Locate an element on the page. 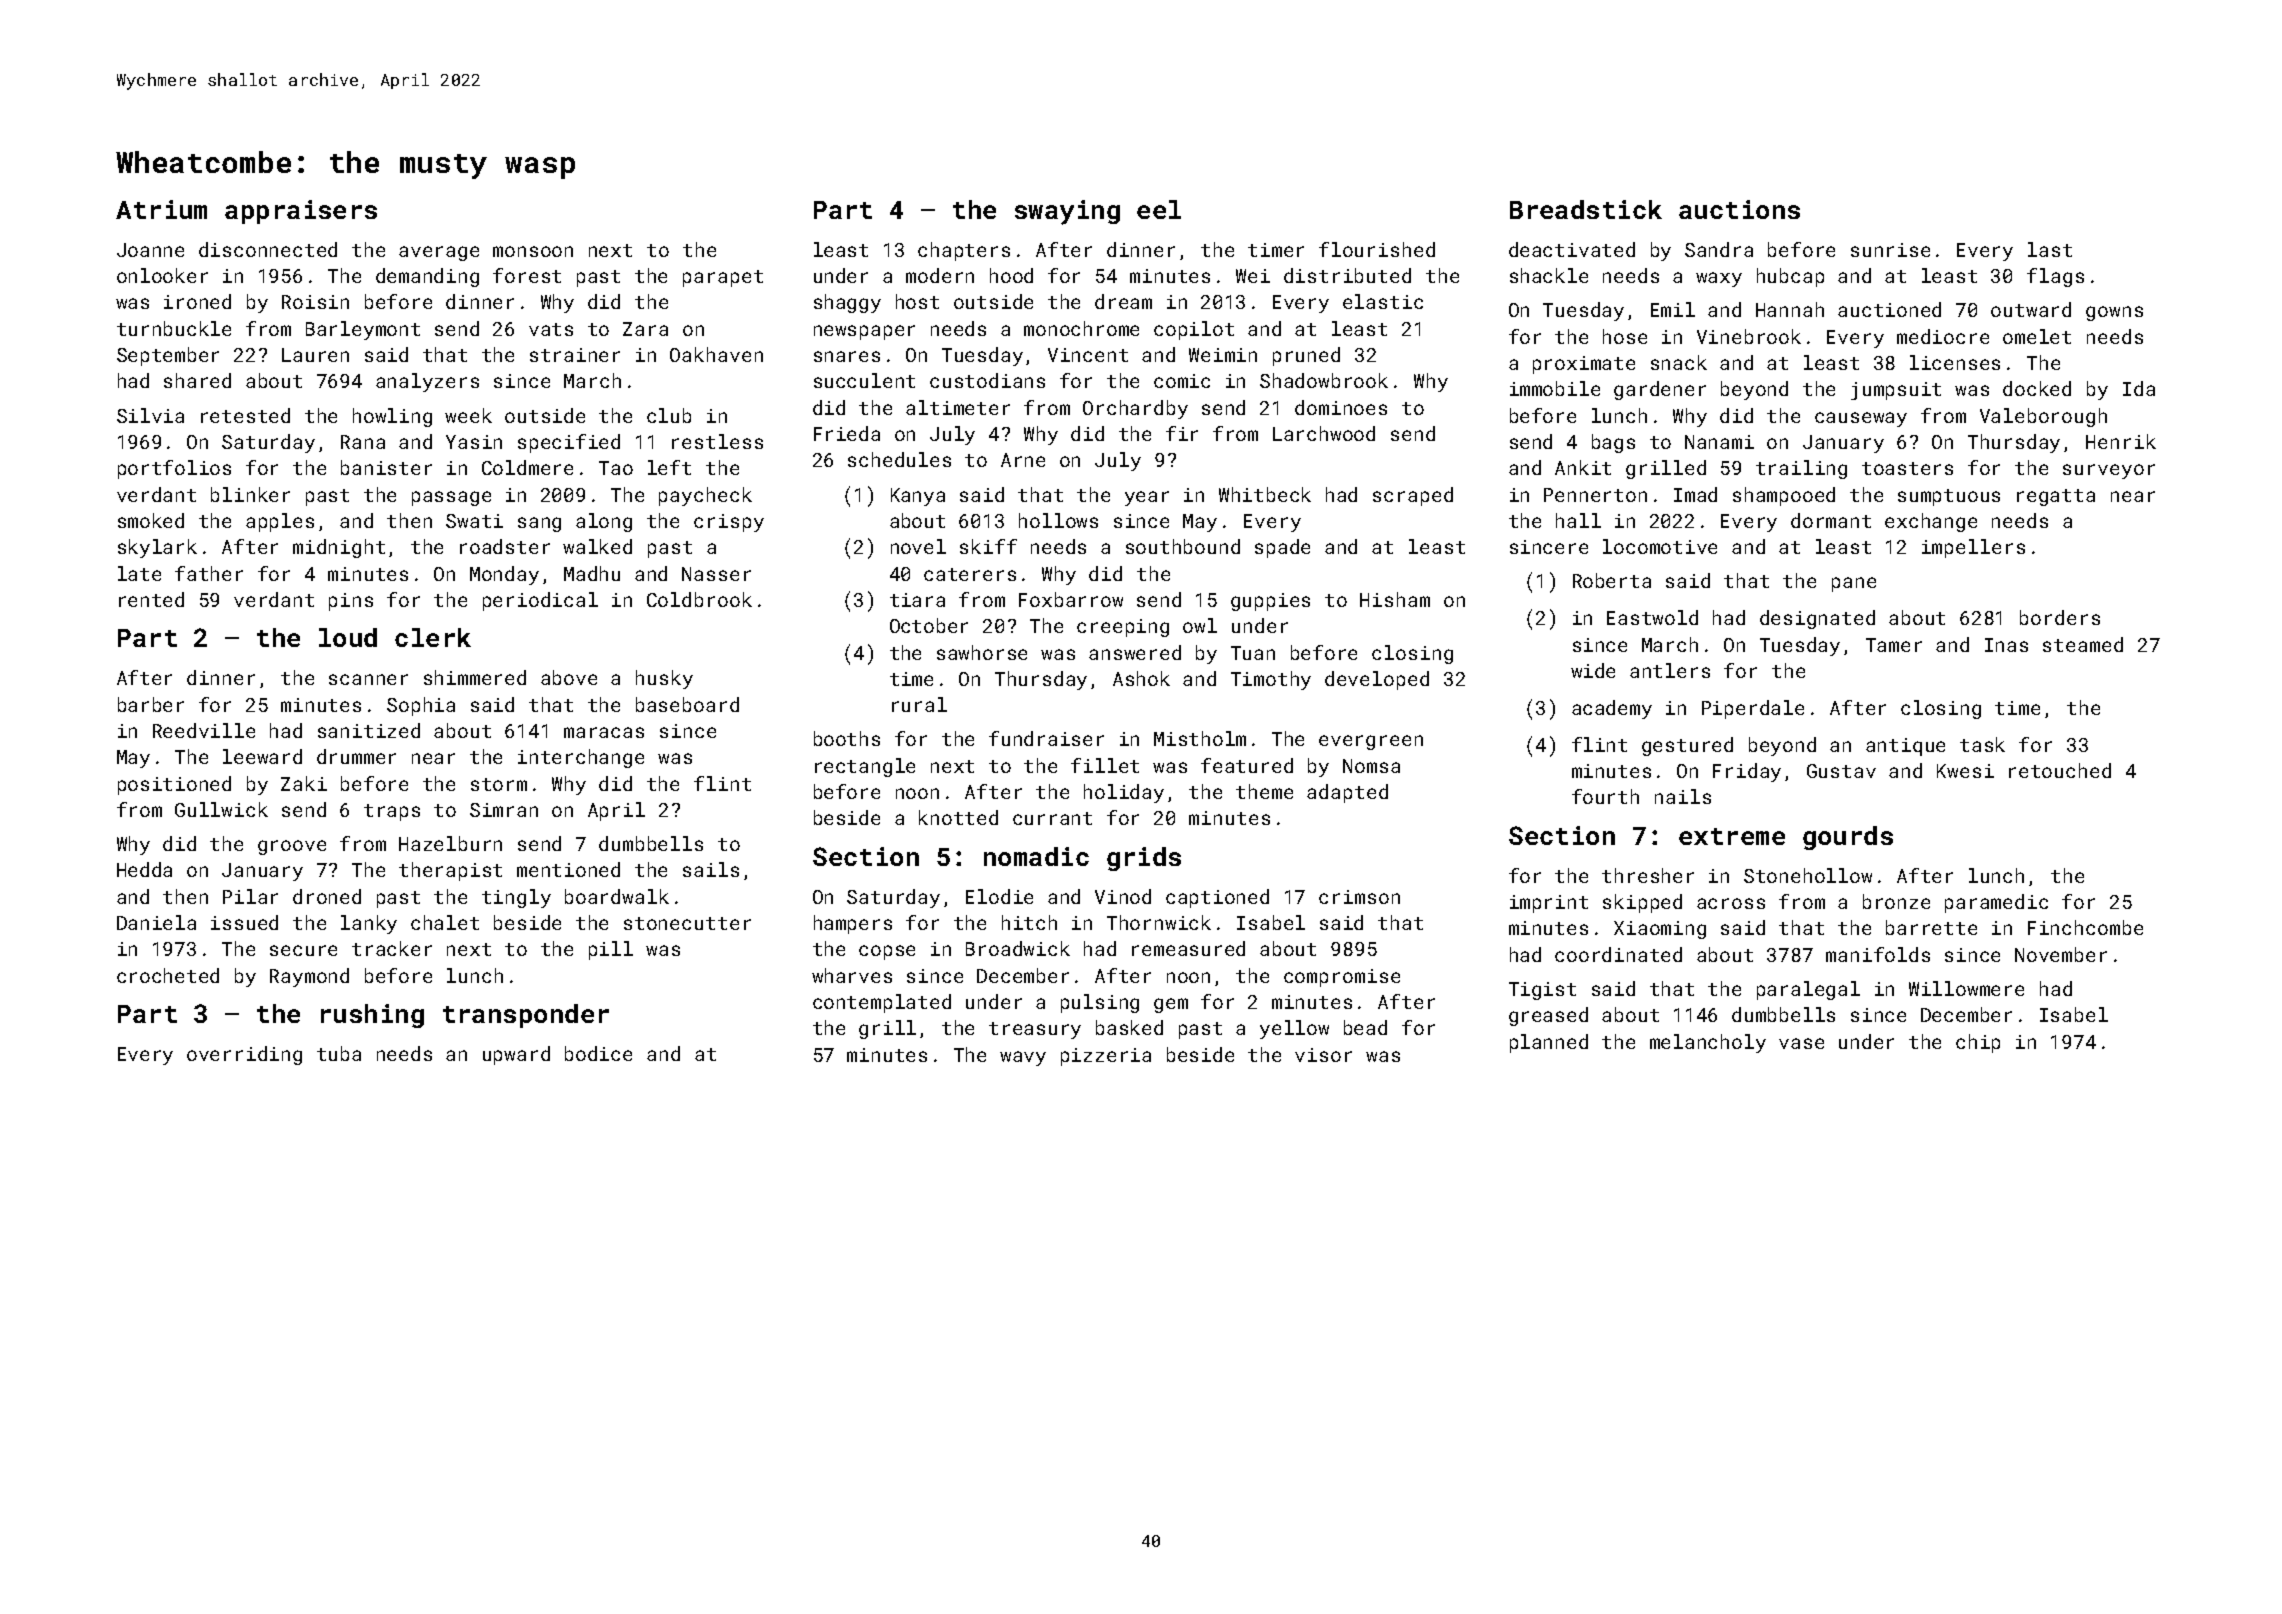 The width and height of the document is (2282, 1614). guppies is located at coordinates (1270, 602).
